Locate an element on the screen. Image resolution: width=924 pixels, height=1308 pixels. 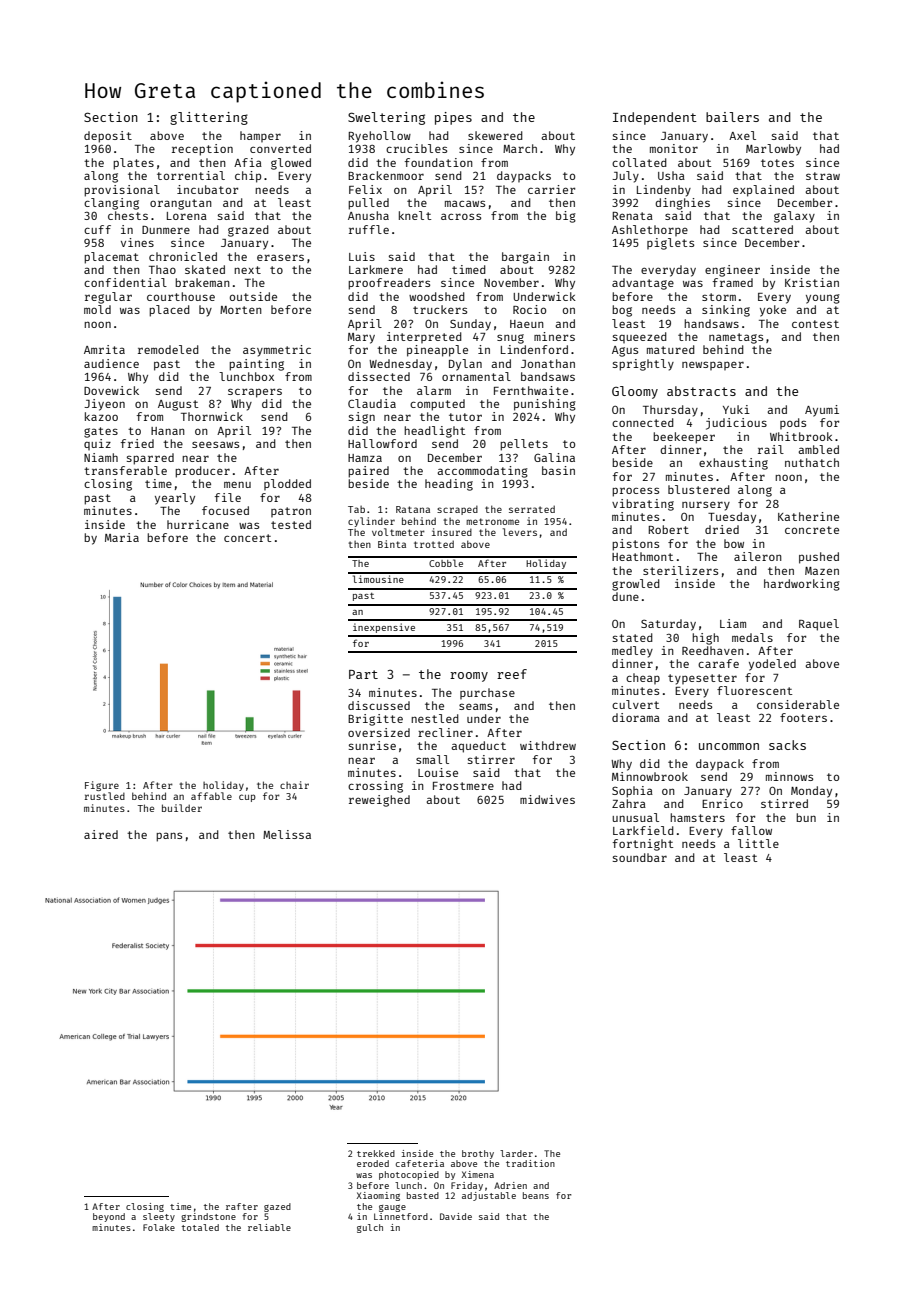
glittering is located at coordinates (209, 118).
